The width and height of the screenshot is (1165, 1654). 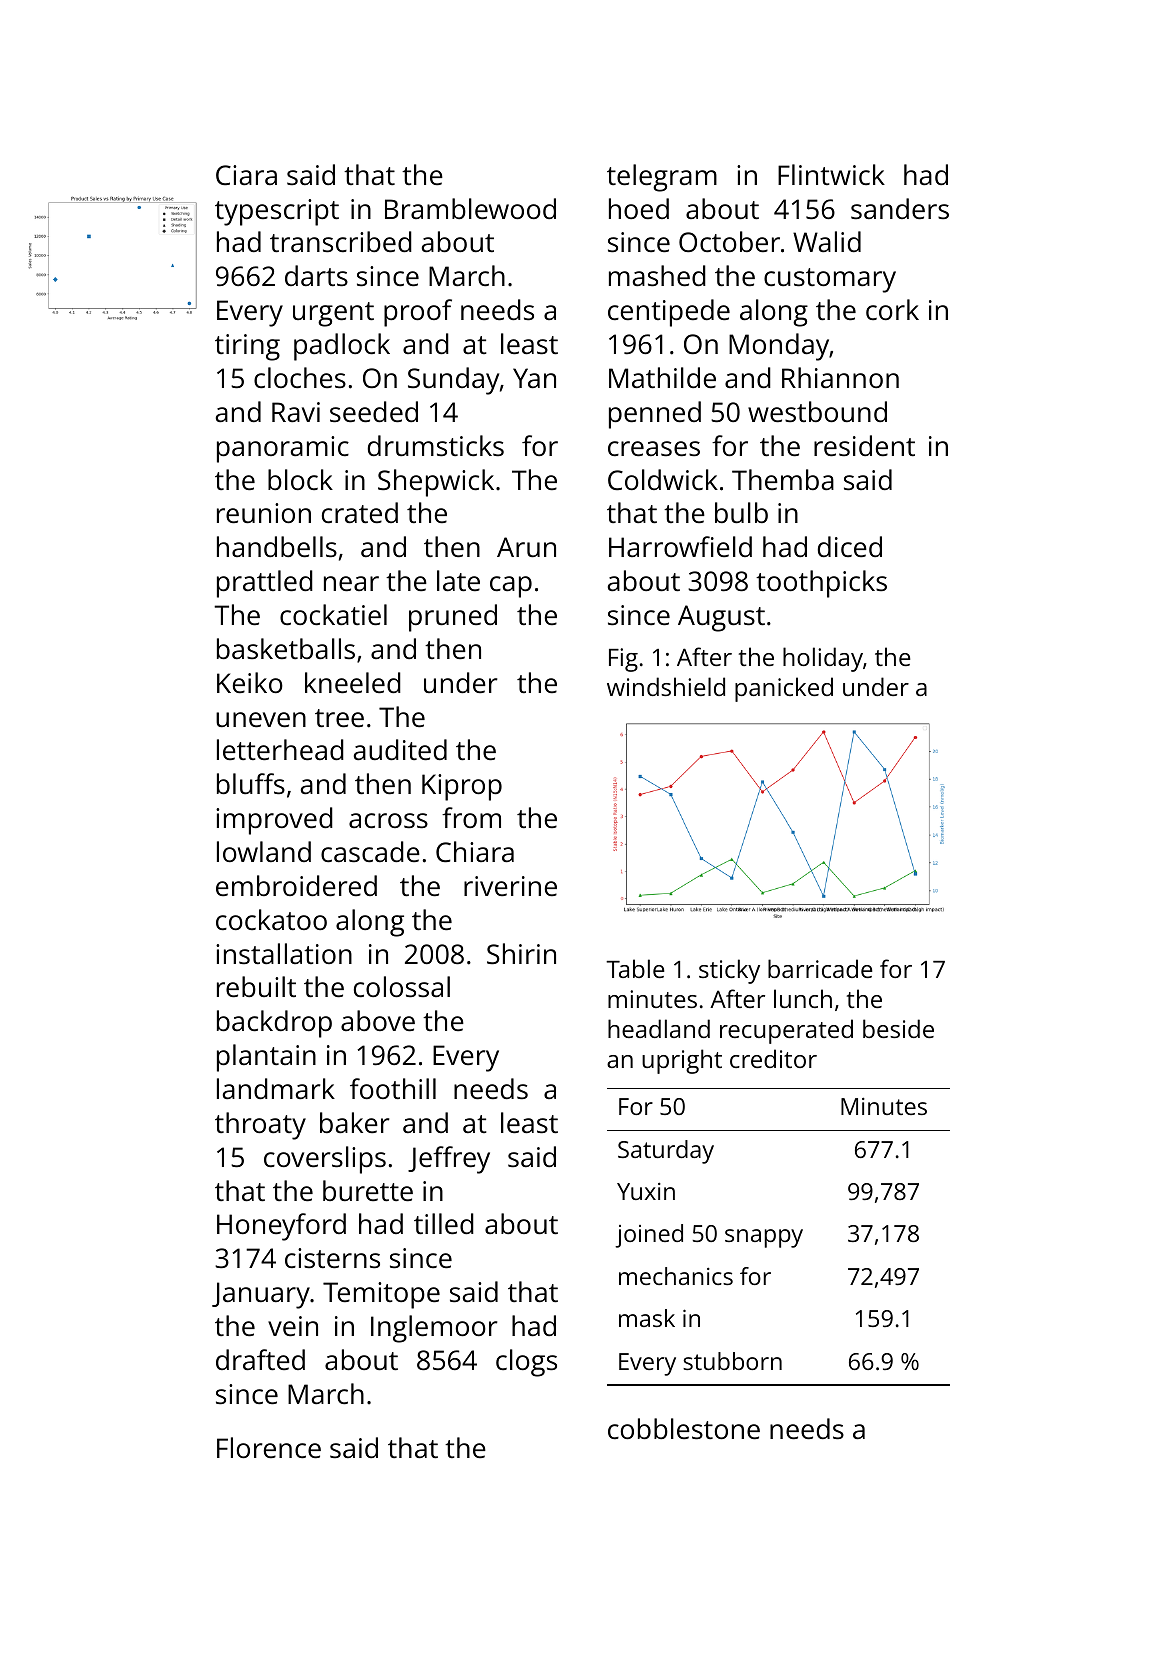 I want to click on foothill, so click(x=393, y=1088).
